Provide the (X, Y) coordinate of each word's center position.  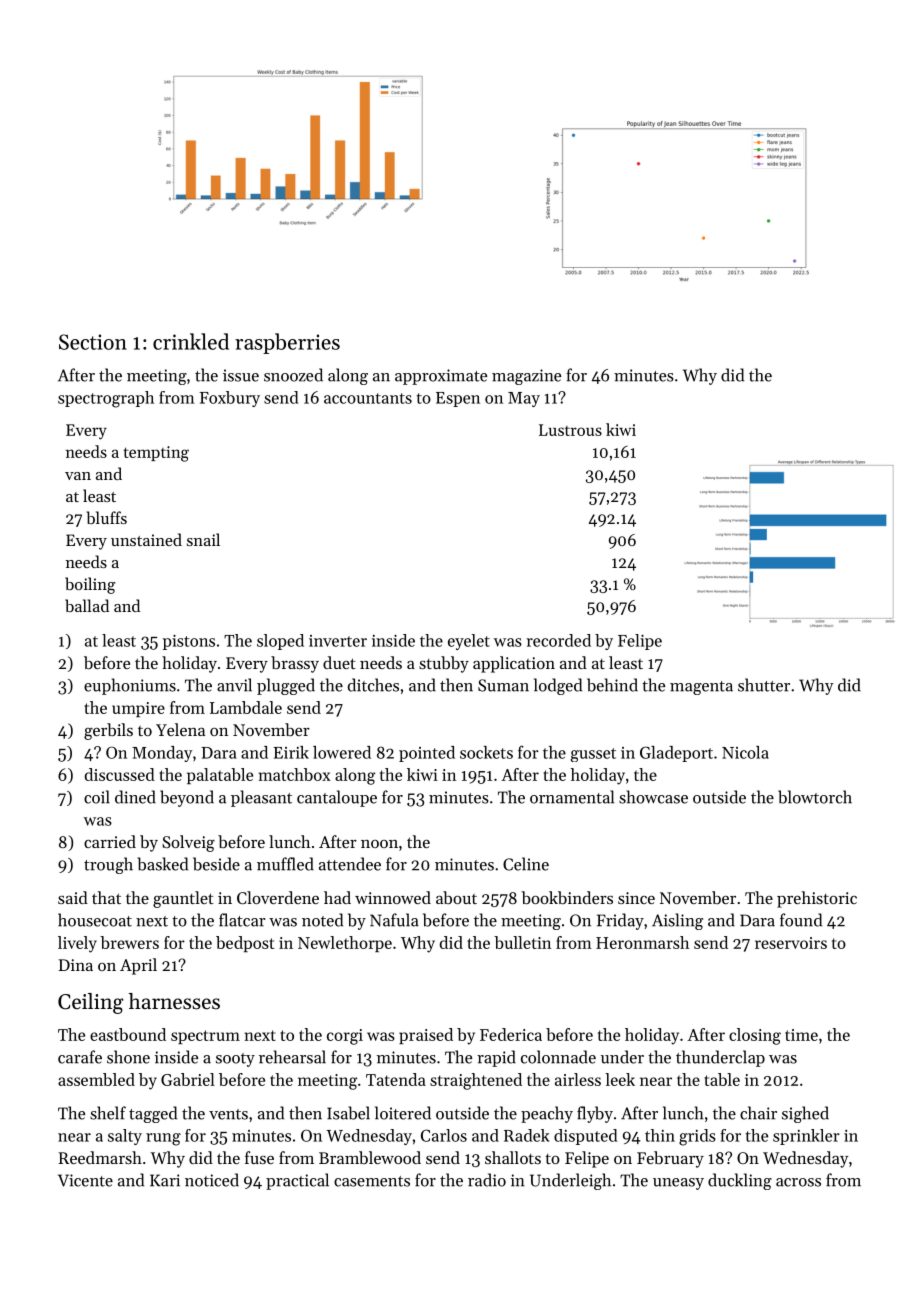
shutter (764, 685)
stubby (444, 664)
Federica (511, 1034)
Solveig (188, 843)
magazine (526, 377)
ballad (87, 605)
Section (93, 342)
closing (755, 1036)
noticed (212, 1180)
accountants (368, 398)
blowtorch (815, 797)
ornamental (572, 797)
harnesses (174, 1001)
